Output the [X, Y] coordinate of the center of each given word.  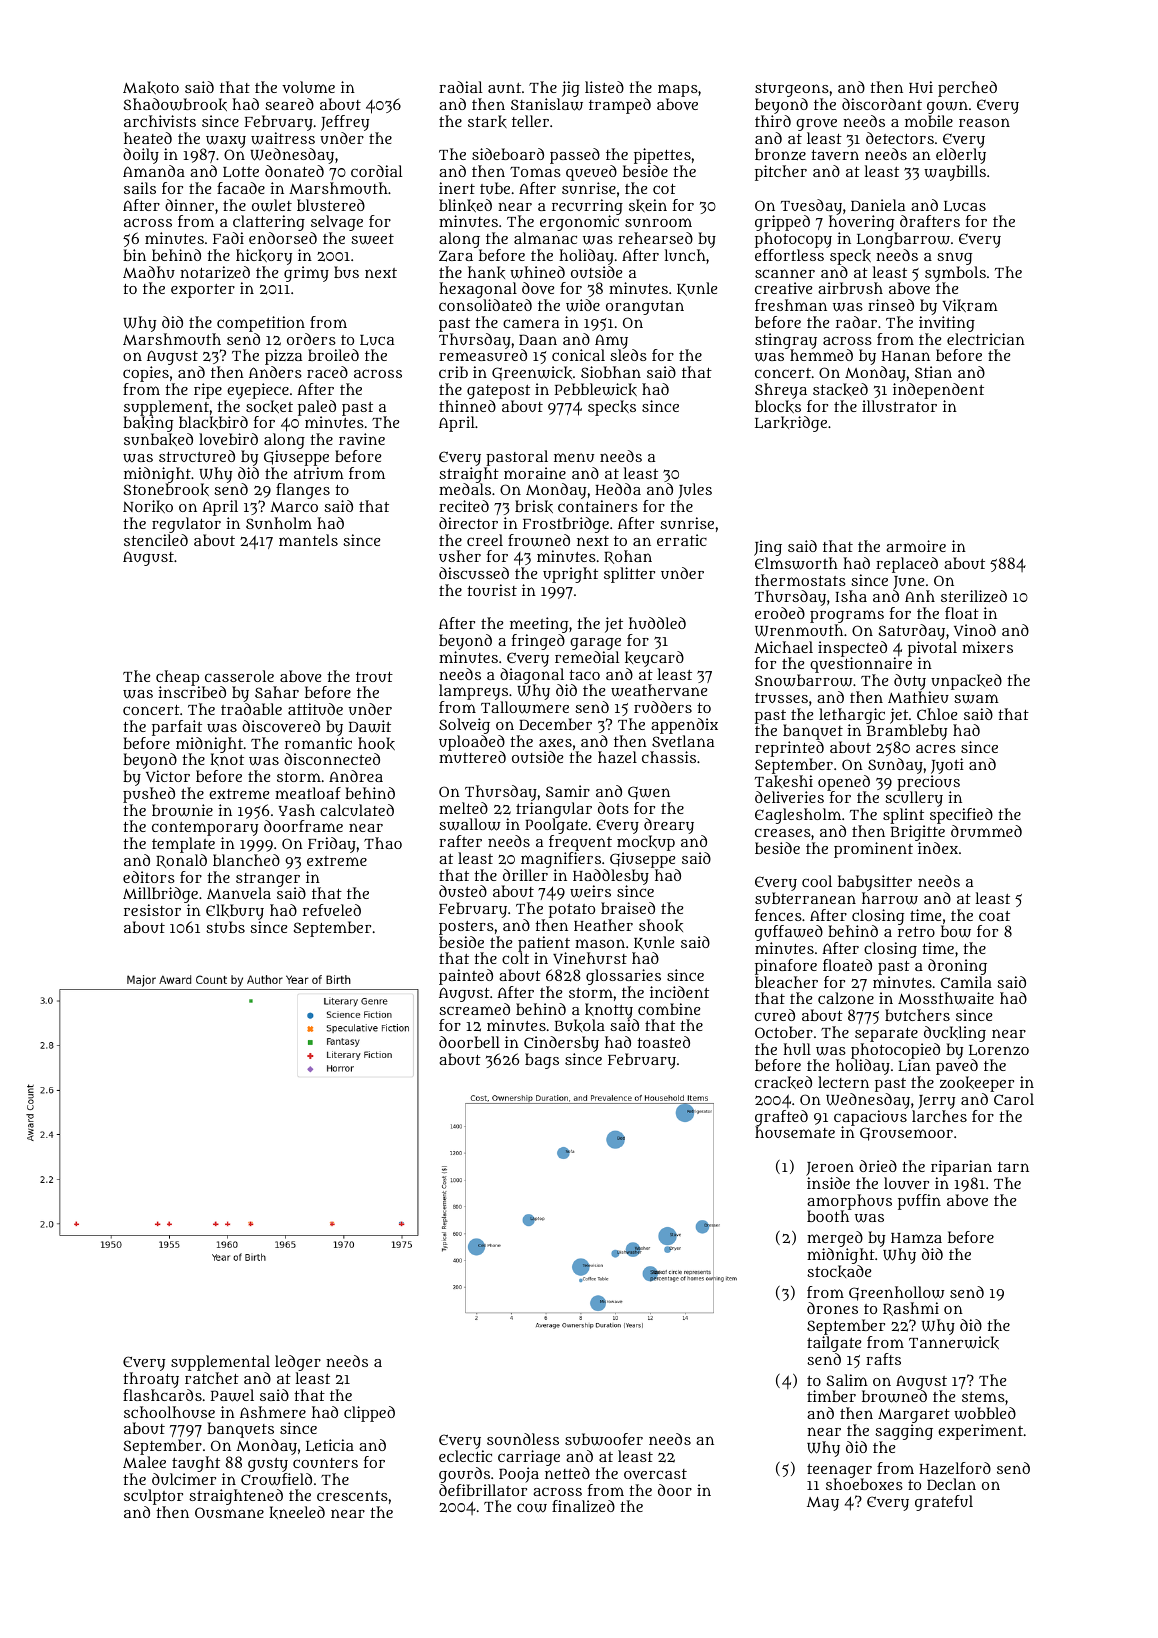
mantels [308, 540]
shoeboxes [864, 1484]
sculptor [153, 1497]
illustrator [899, 406]
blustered [331, 205]
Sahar [277, 692]
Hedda [618, 489]
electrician [986, 339]
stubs [225, 927]
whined [537, 272]
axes [555, 743]
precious [928, 783]
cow [532, 1507]
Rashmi [911, 1309]
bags [542, 1061]
